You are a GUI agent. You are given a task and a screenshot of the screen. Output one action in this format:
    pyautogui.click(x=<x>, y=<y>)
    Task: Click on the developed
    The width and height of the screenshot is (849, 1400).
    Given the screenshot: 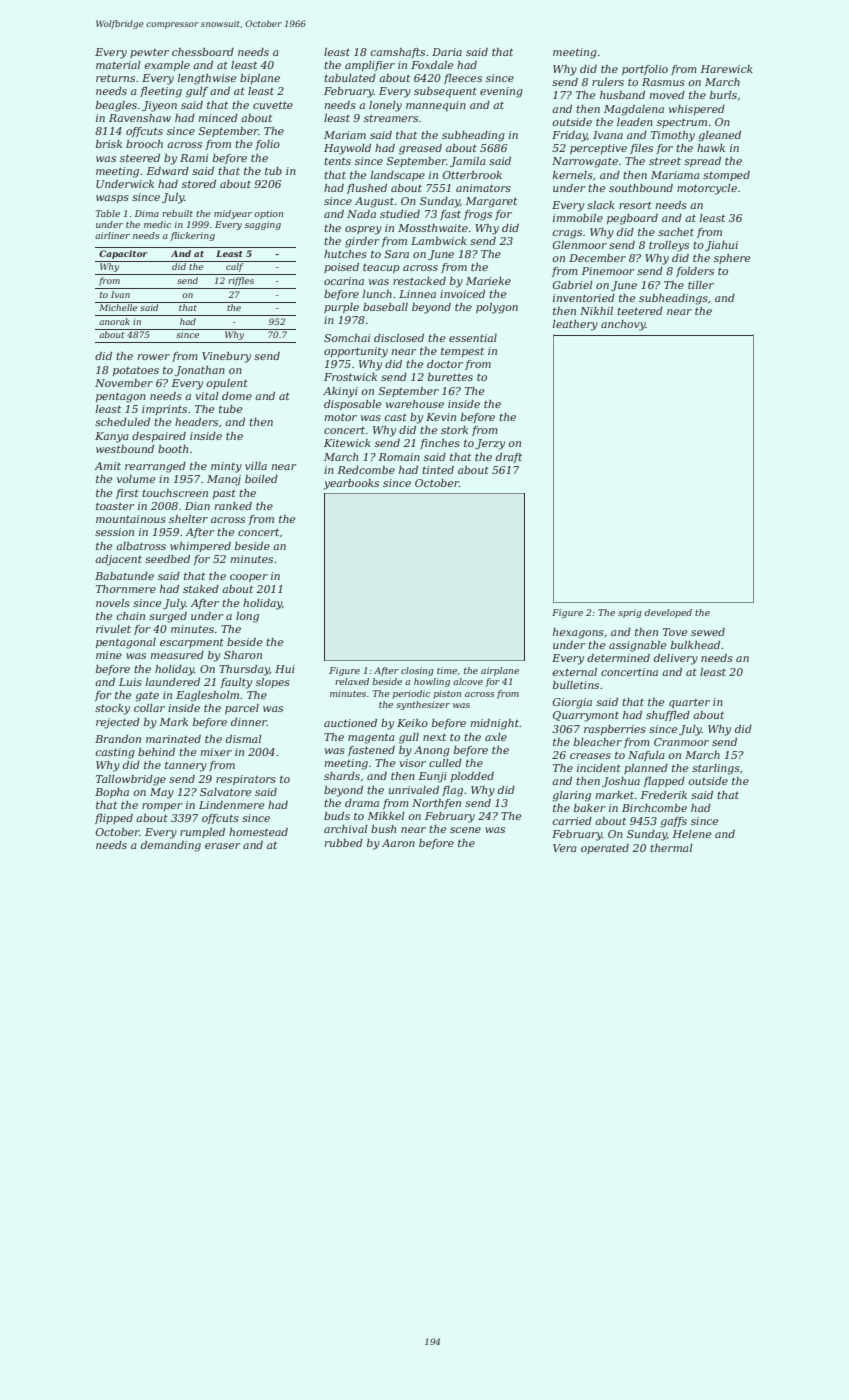 What is the action you would take?
    pyautogui.click(x=668, y=613)
